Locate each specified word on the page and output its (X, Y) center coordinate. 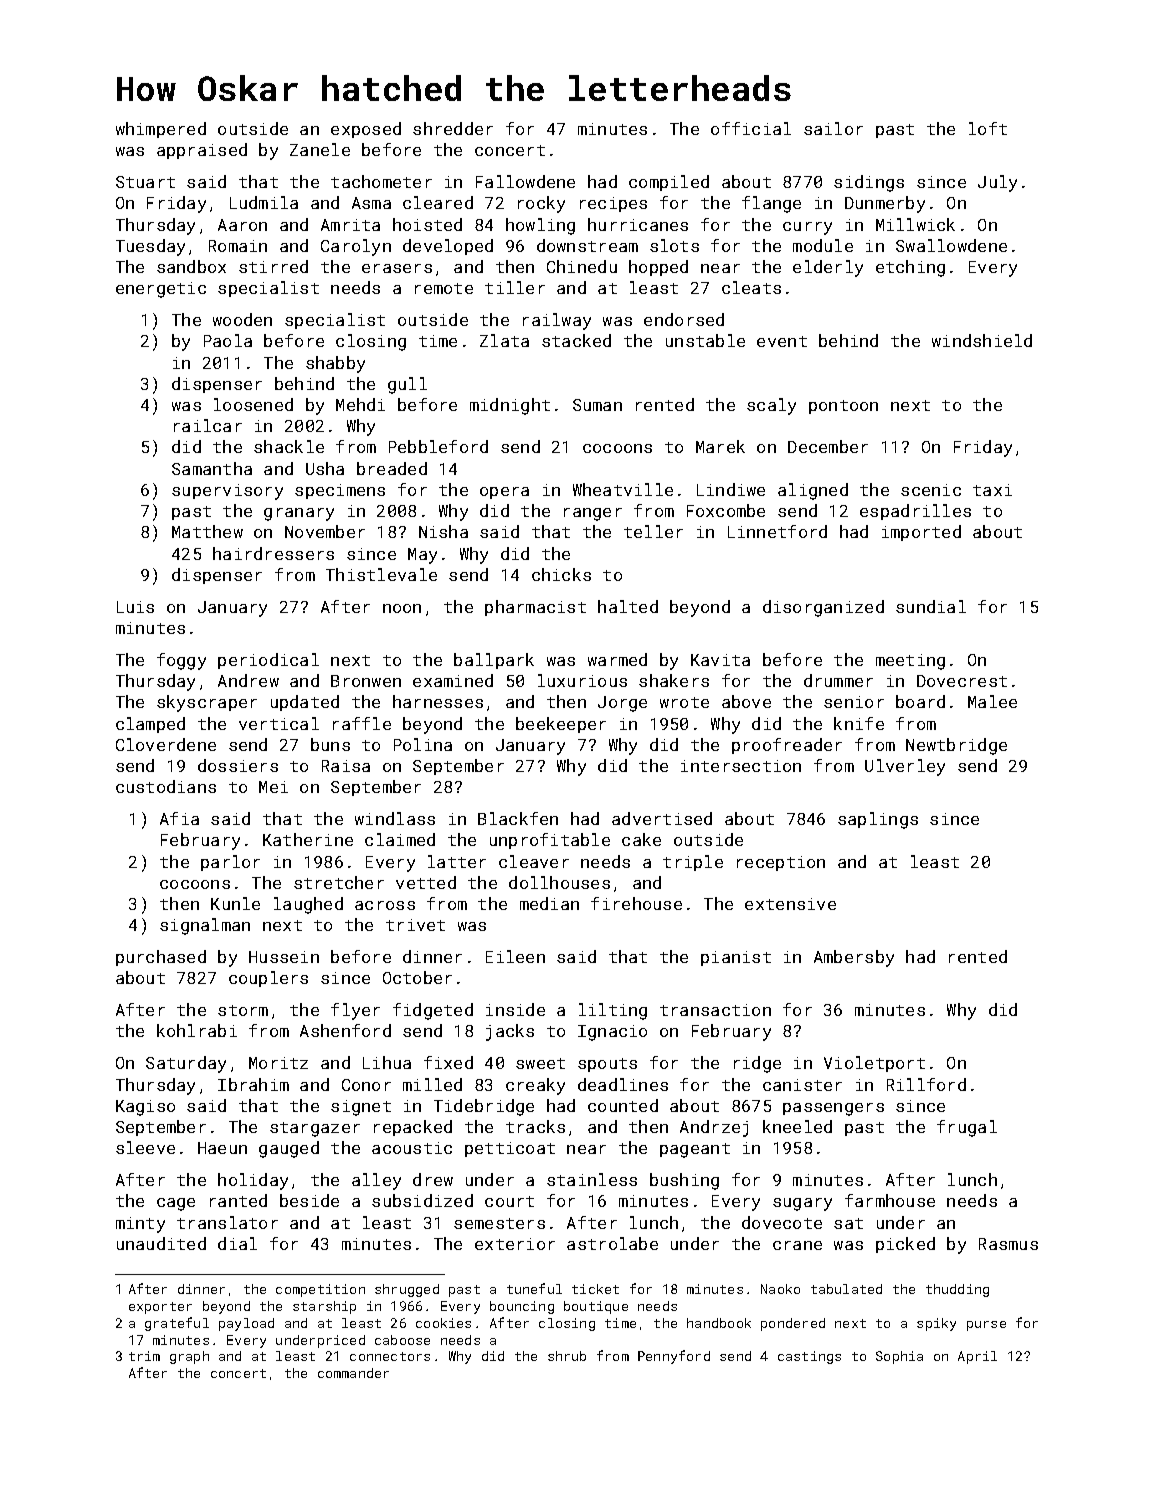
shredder (453, 128)
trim (144, 1356)
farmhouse (890, 1200)
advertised (662, 818)
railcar (208, 425)
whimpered (161, 130)
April (977, 1357)
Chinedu (582, 266)
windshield (982, 340)
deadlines (623, 1084)
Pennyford (674, 1357)
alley (376, 1181)
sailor (833, 128)
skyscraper (207, 703)
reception (781, 863)
